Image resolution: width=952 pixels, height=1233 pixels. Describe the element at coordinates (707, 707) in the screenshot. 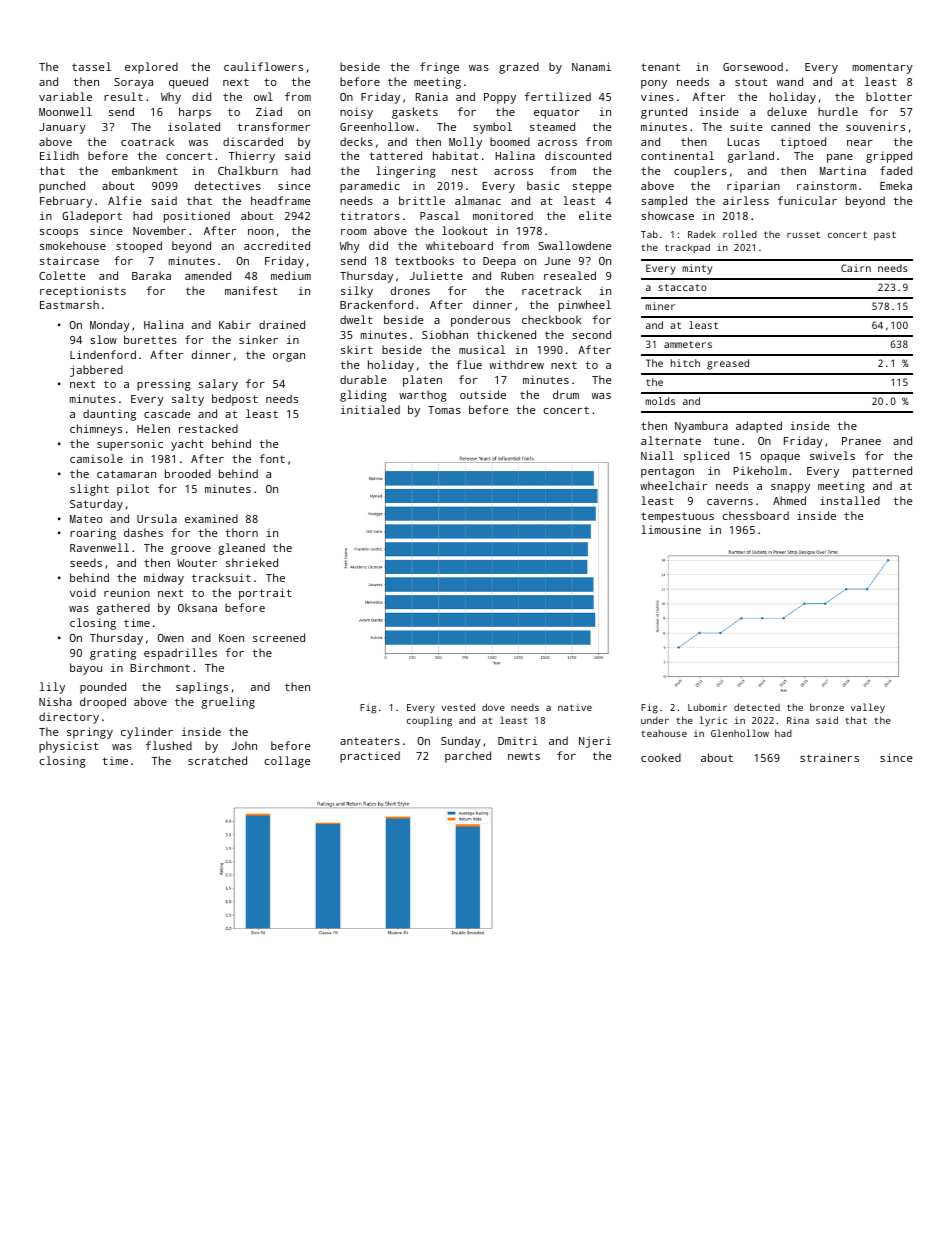

I see `Lubomir` at that location.
